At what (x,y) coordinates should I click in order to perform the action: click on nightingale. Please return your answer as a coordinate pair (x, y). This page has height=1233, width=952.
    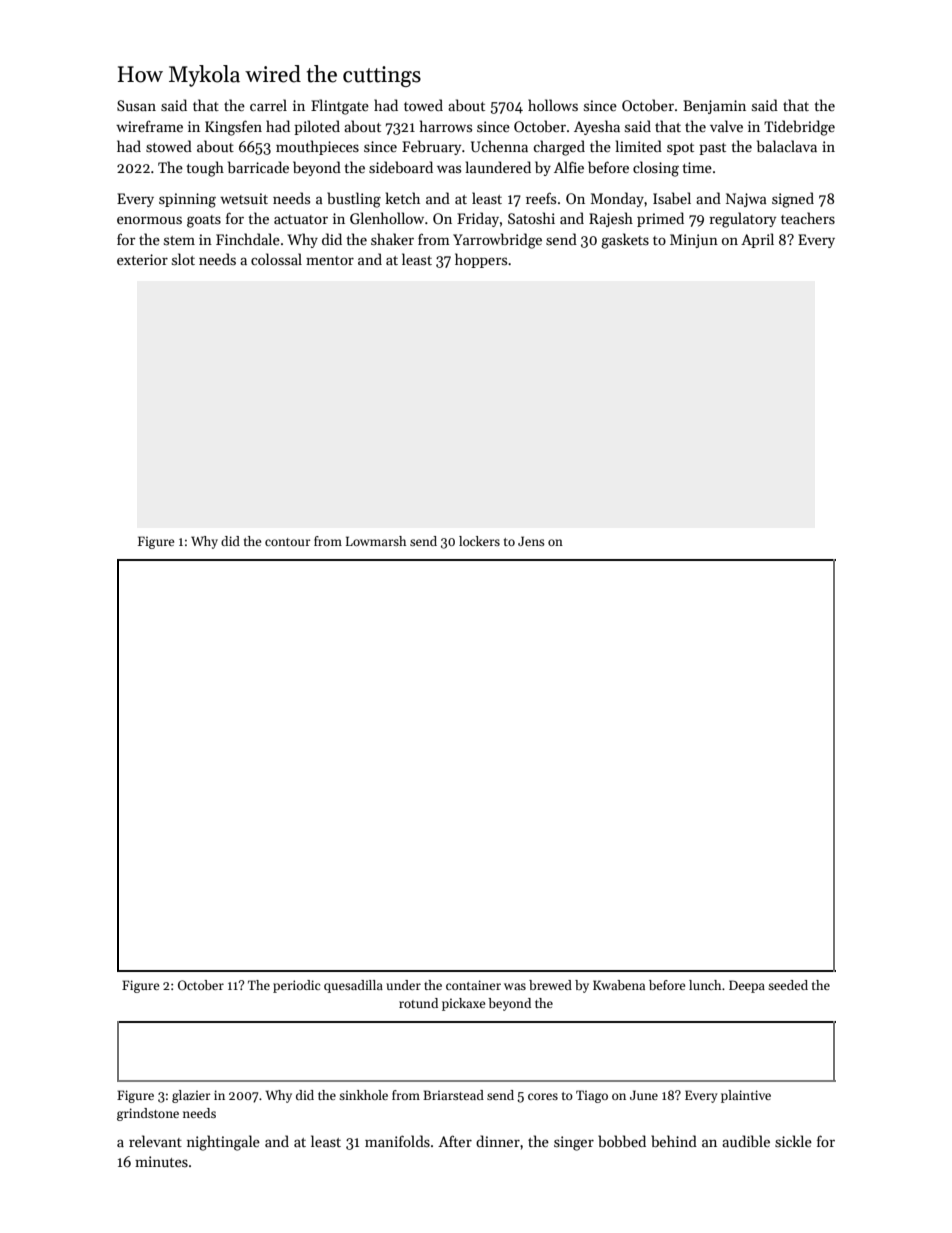
    Looking at the image, I should click on (223, 1143).
